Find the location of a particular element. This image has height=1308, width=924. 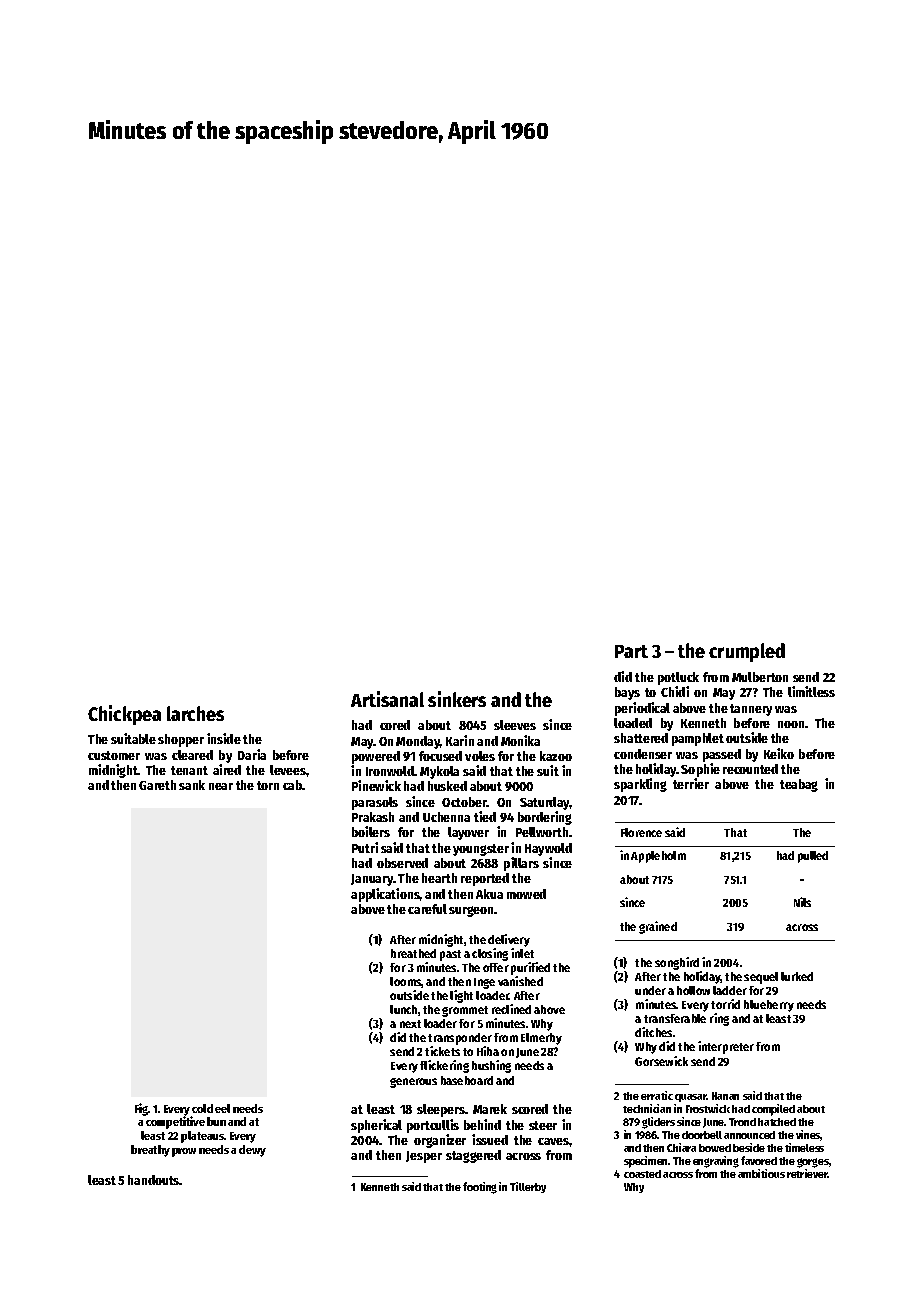

crumpled is located at coordinates (747, 652).
